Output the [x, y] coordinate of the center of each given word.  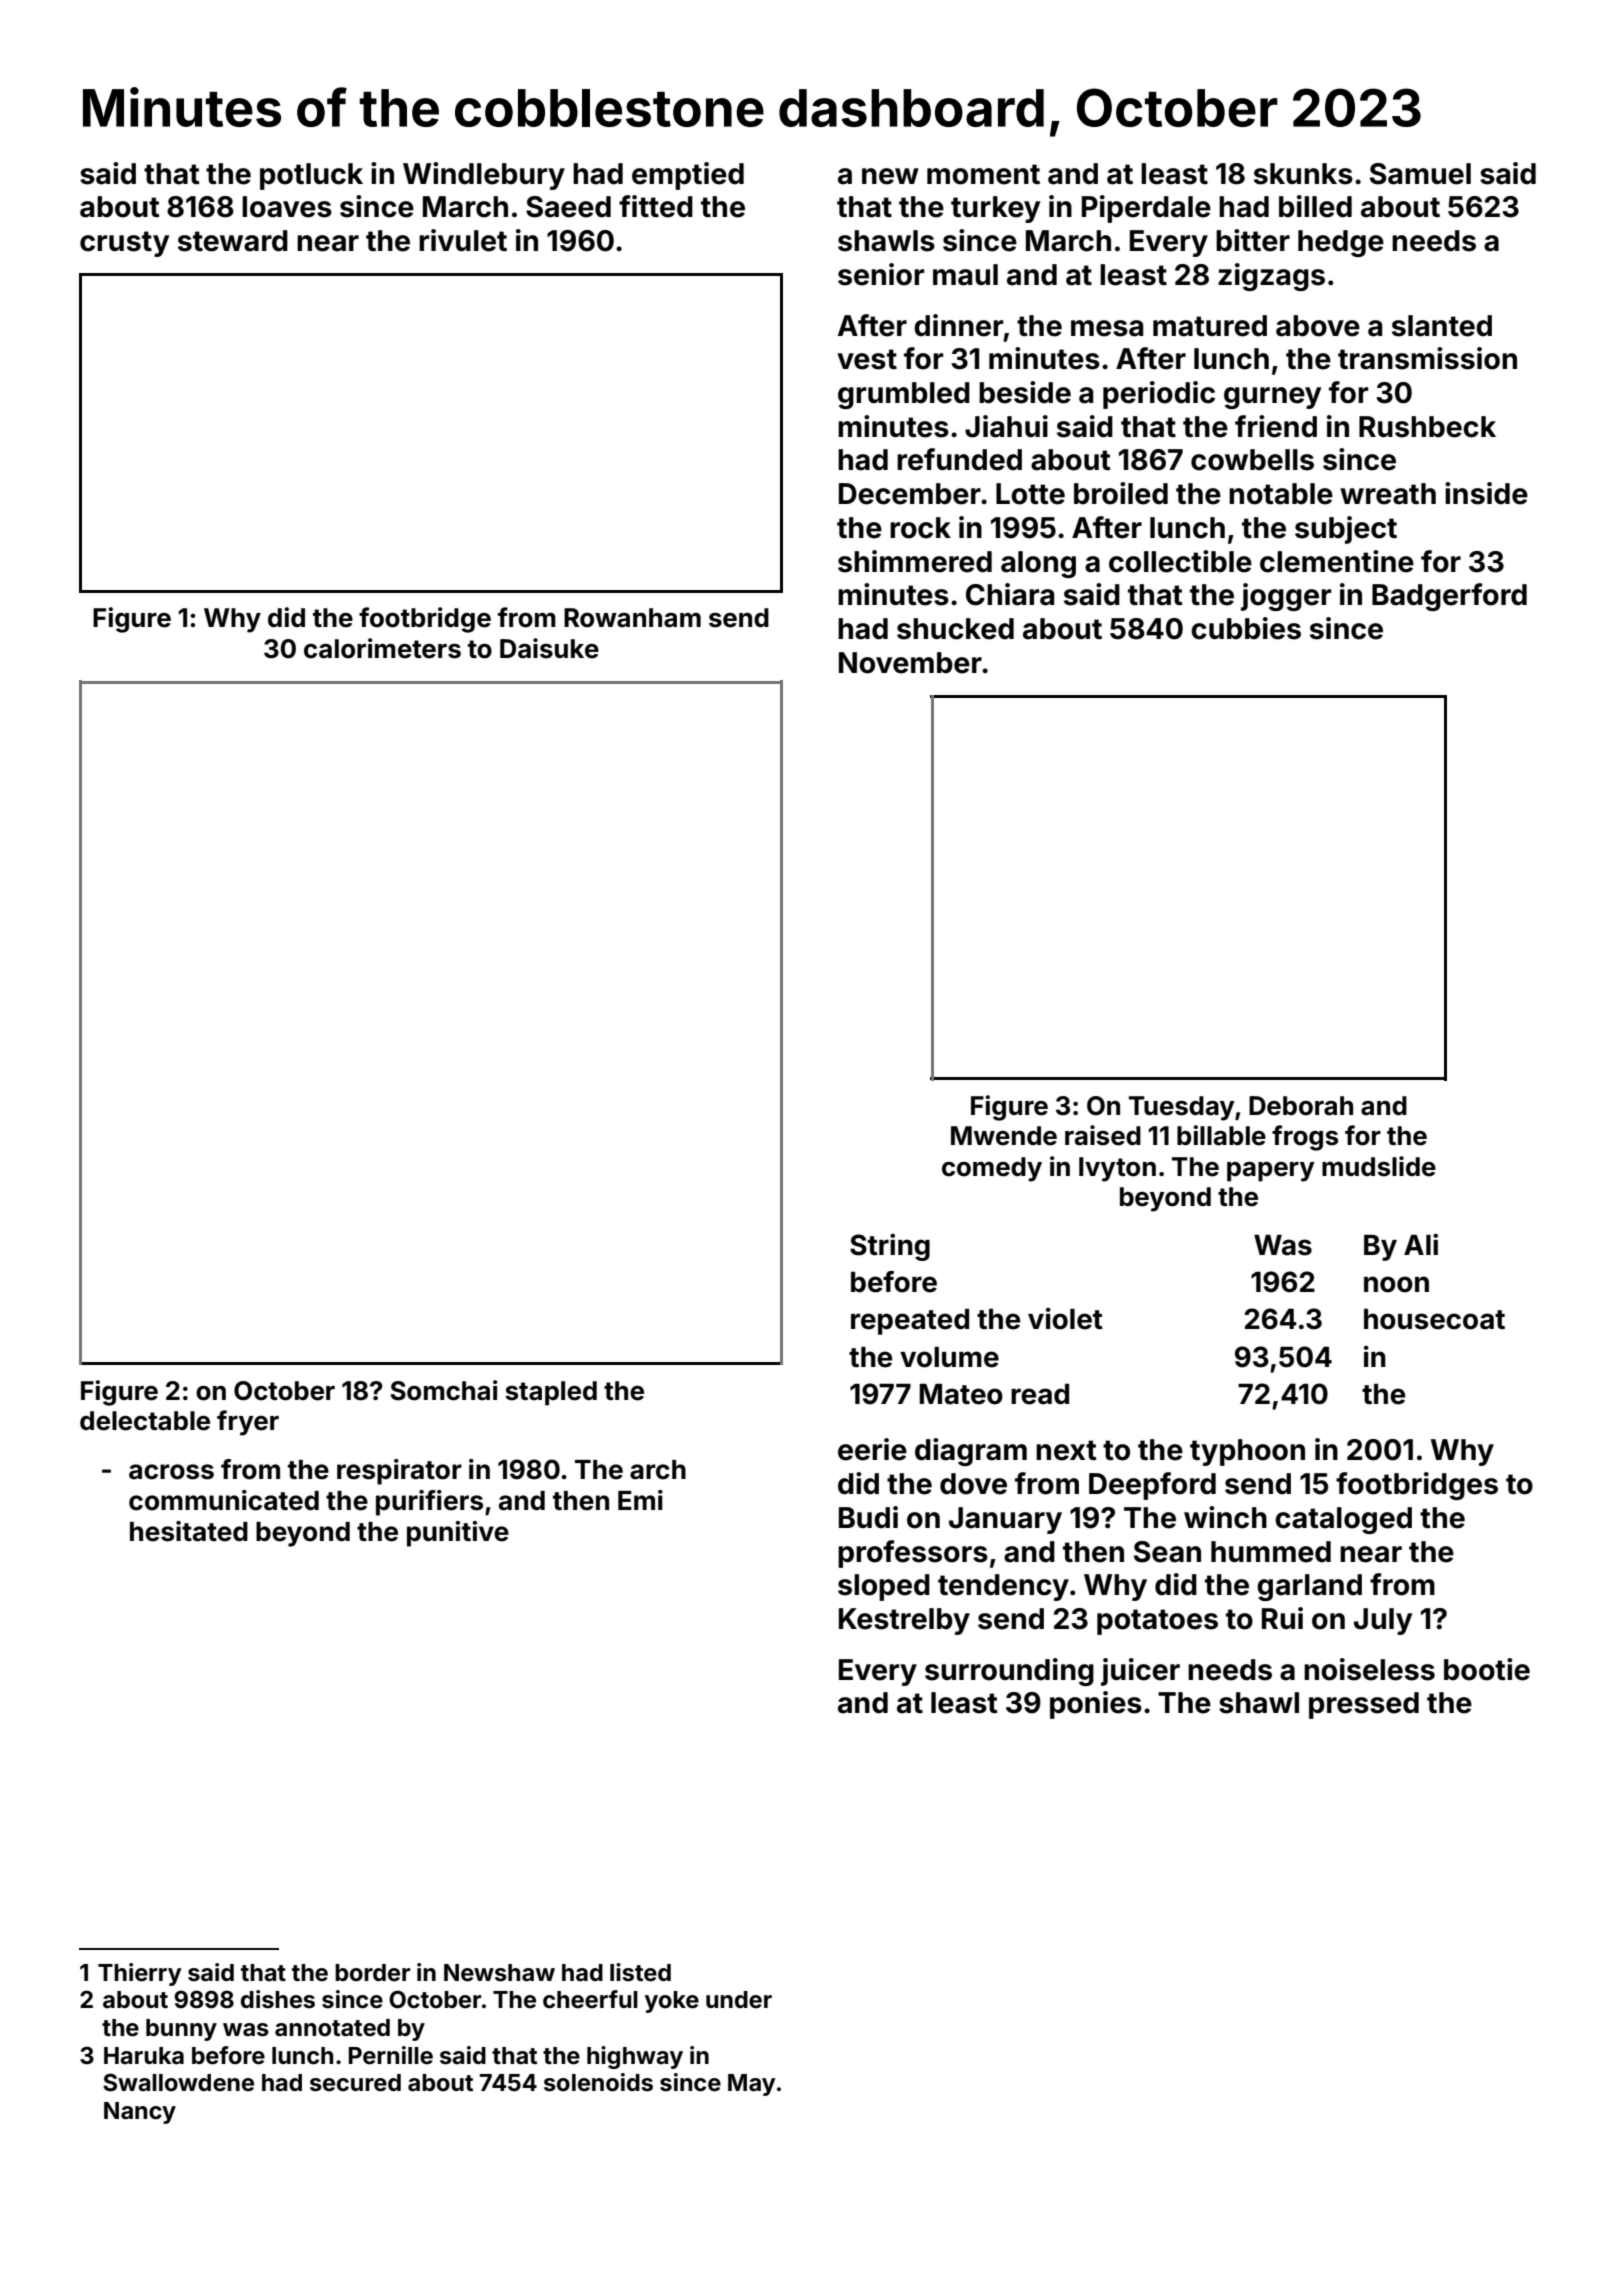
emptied [688, 176]
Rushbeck [1427, 427]
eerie [872, 1449]
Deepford [1152, 1486]
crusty [124, 244]
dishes [278, 1999]
